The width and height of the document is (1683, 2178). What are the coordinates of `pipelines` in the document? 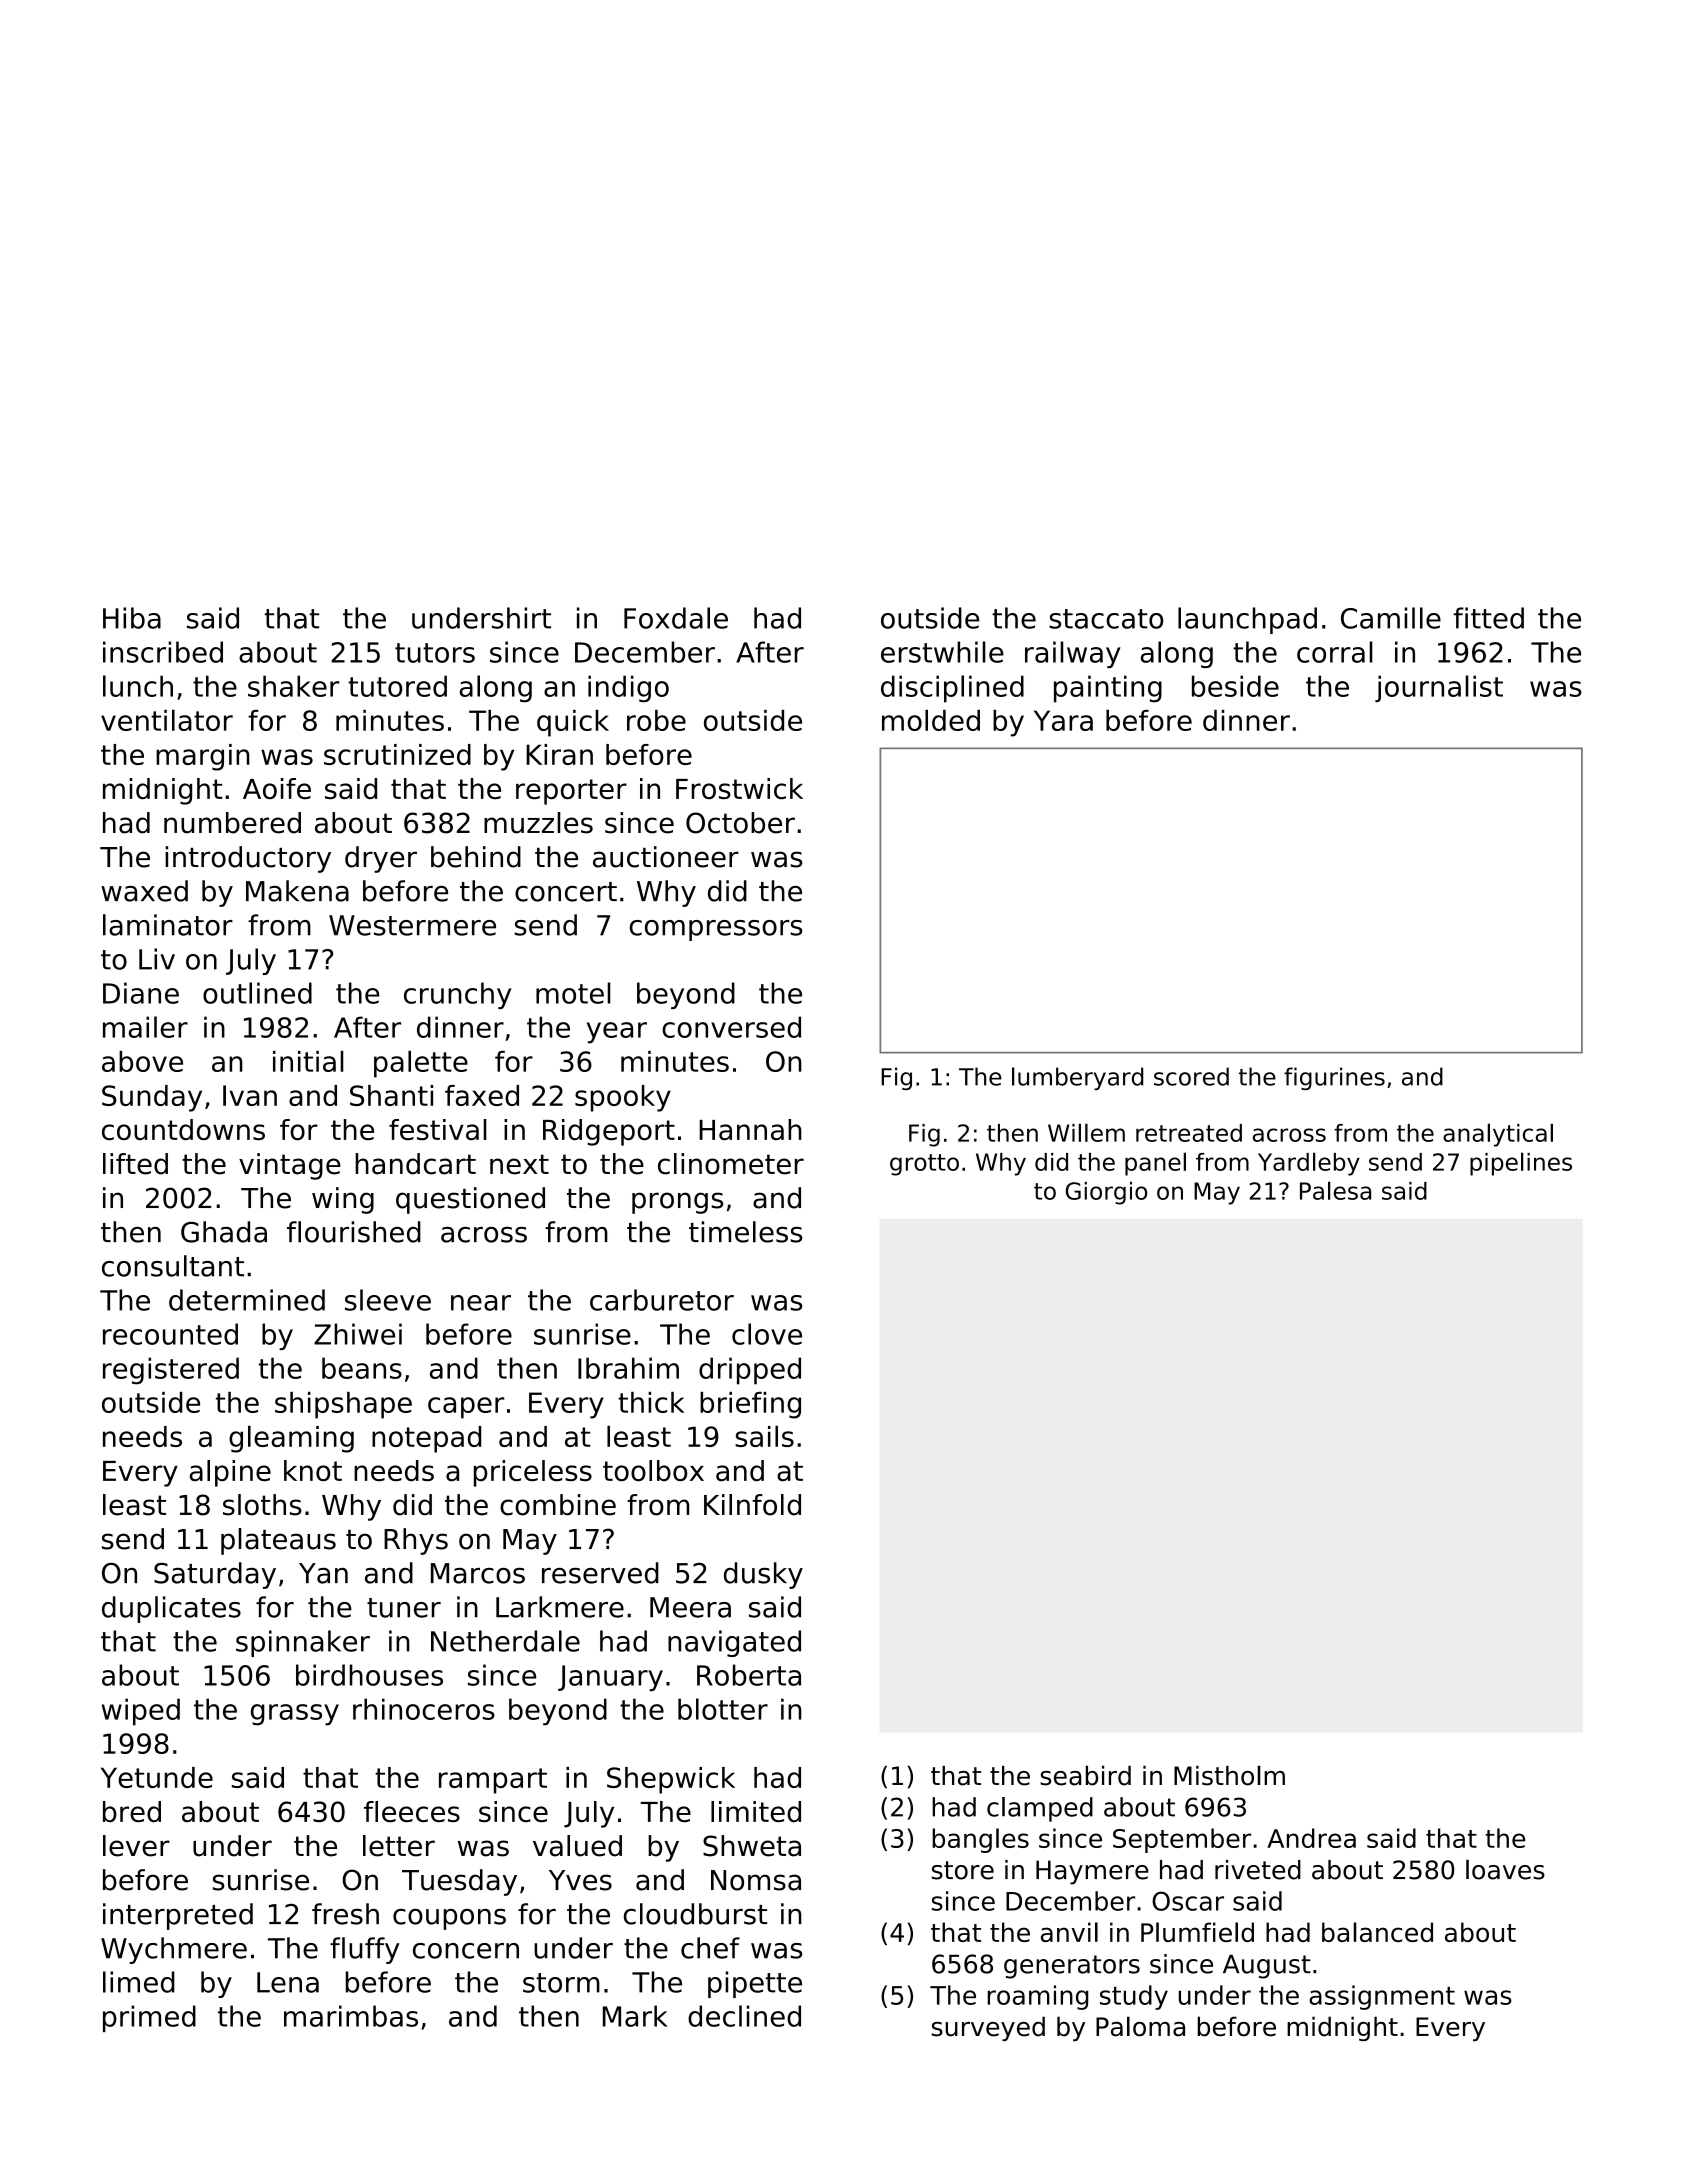 It's located at (1521, 1164).
